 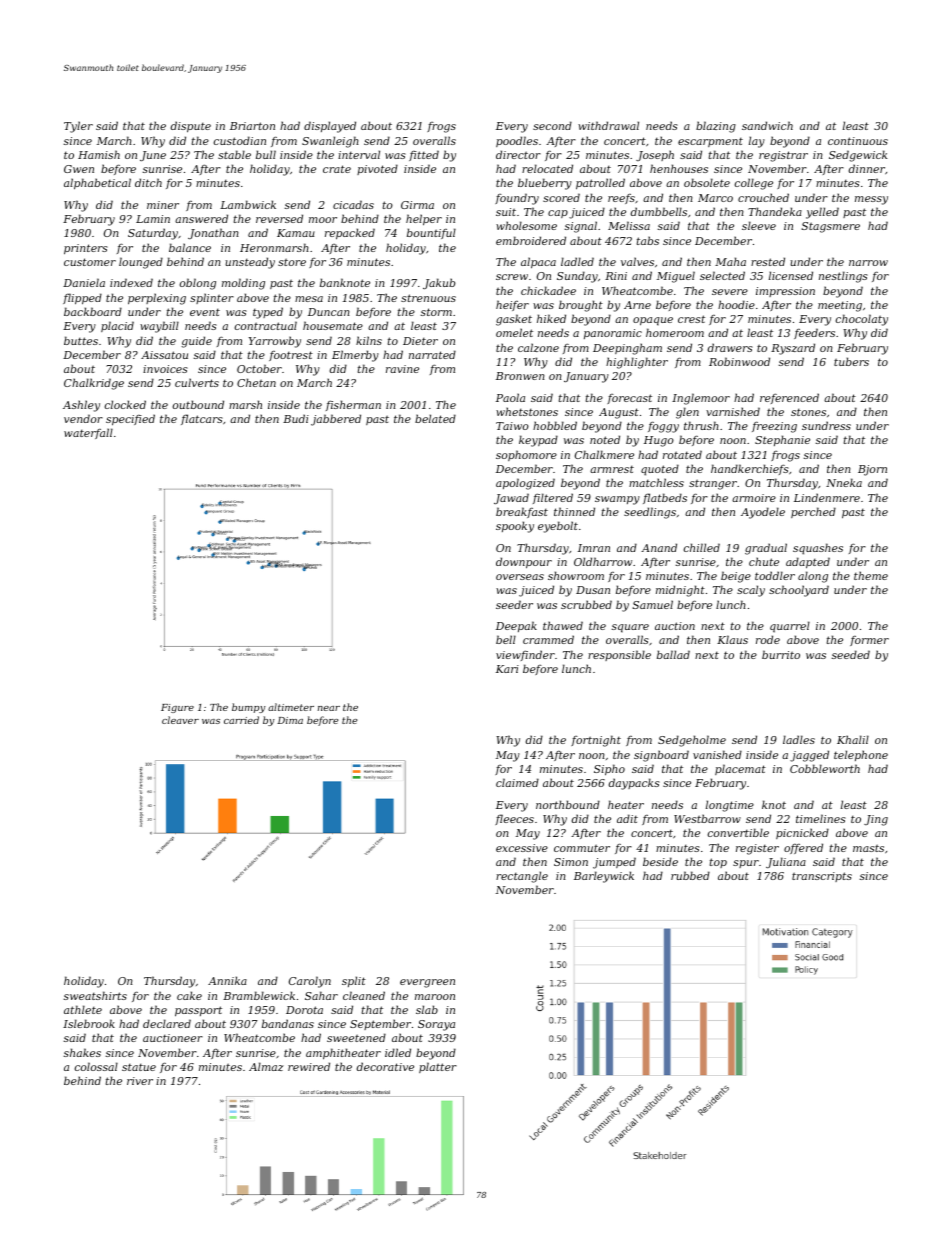 I want to click on placemat, so click(x=740, y=769).
